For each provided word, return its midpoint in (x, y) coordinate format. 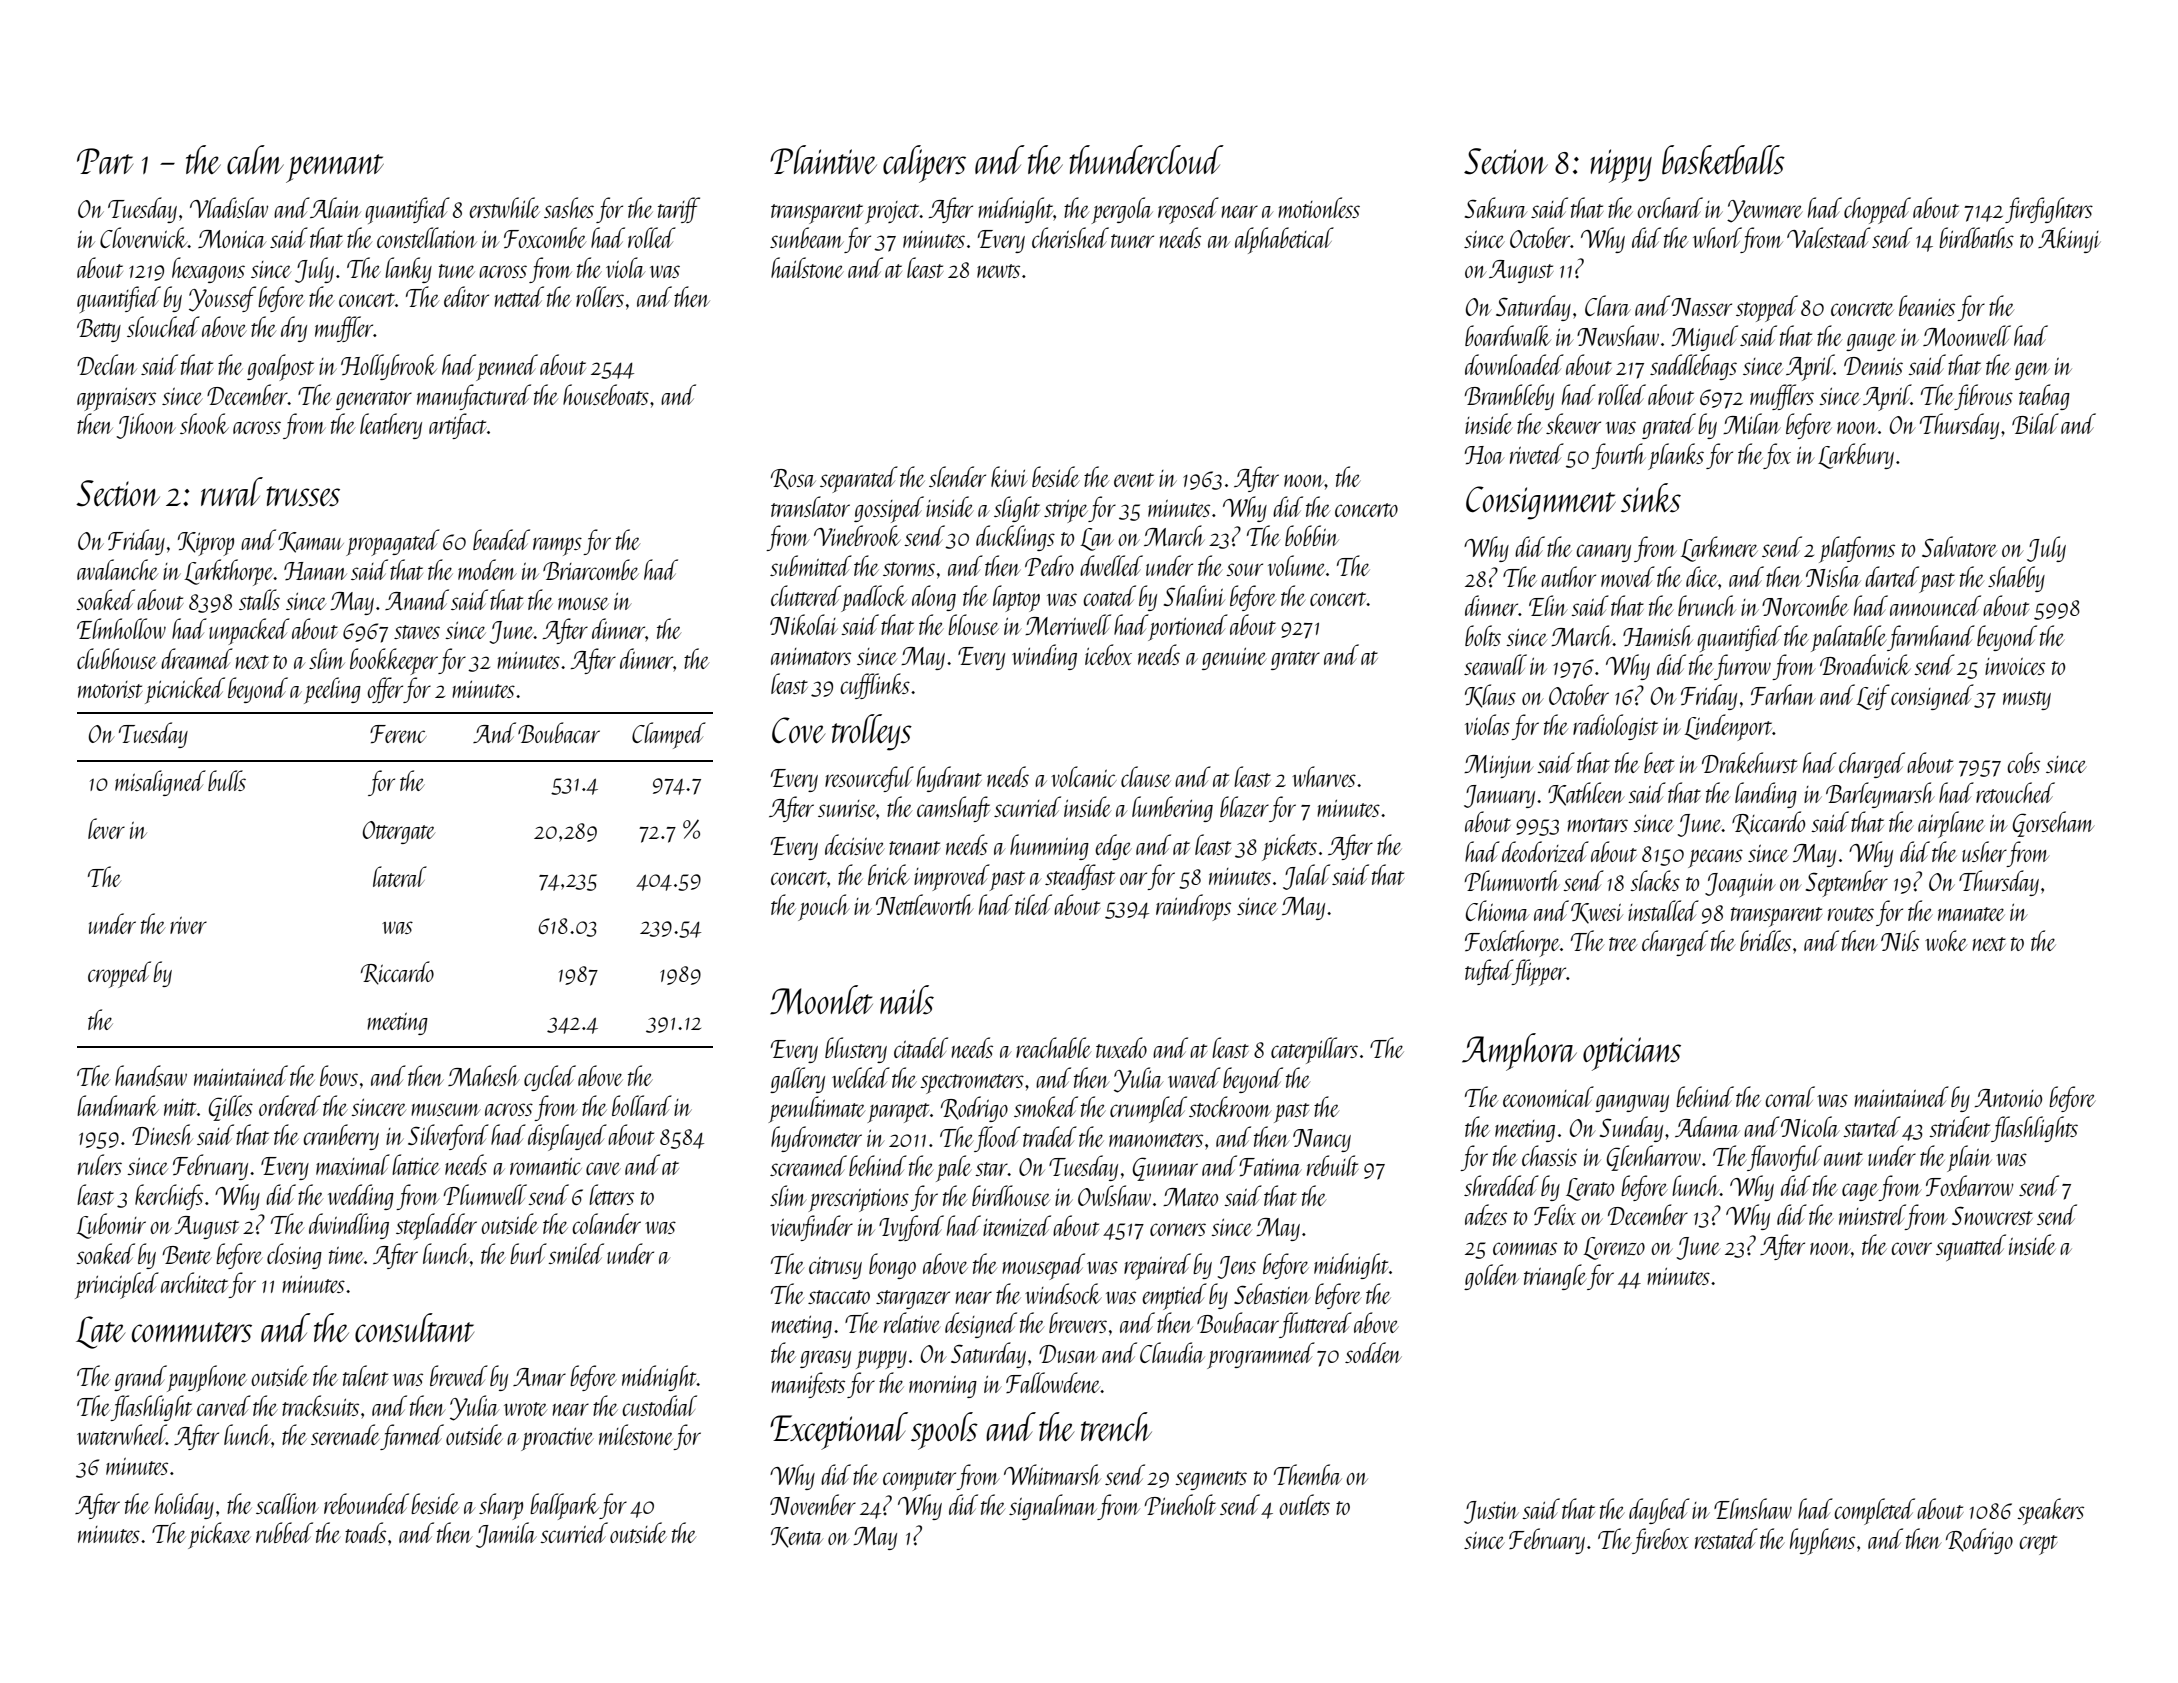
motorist (110, 689)
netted (519, 296)
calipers (924, 164)
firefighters (2049, 210)
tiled (1033, 904)
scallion (287, 1503)
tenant (915, 848)
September (1847, 883)
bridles (1765, 940)
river (188, 925)
